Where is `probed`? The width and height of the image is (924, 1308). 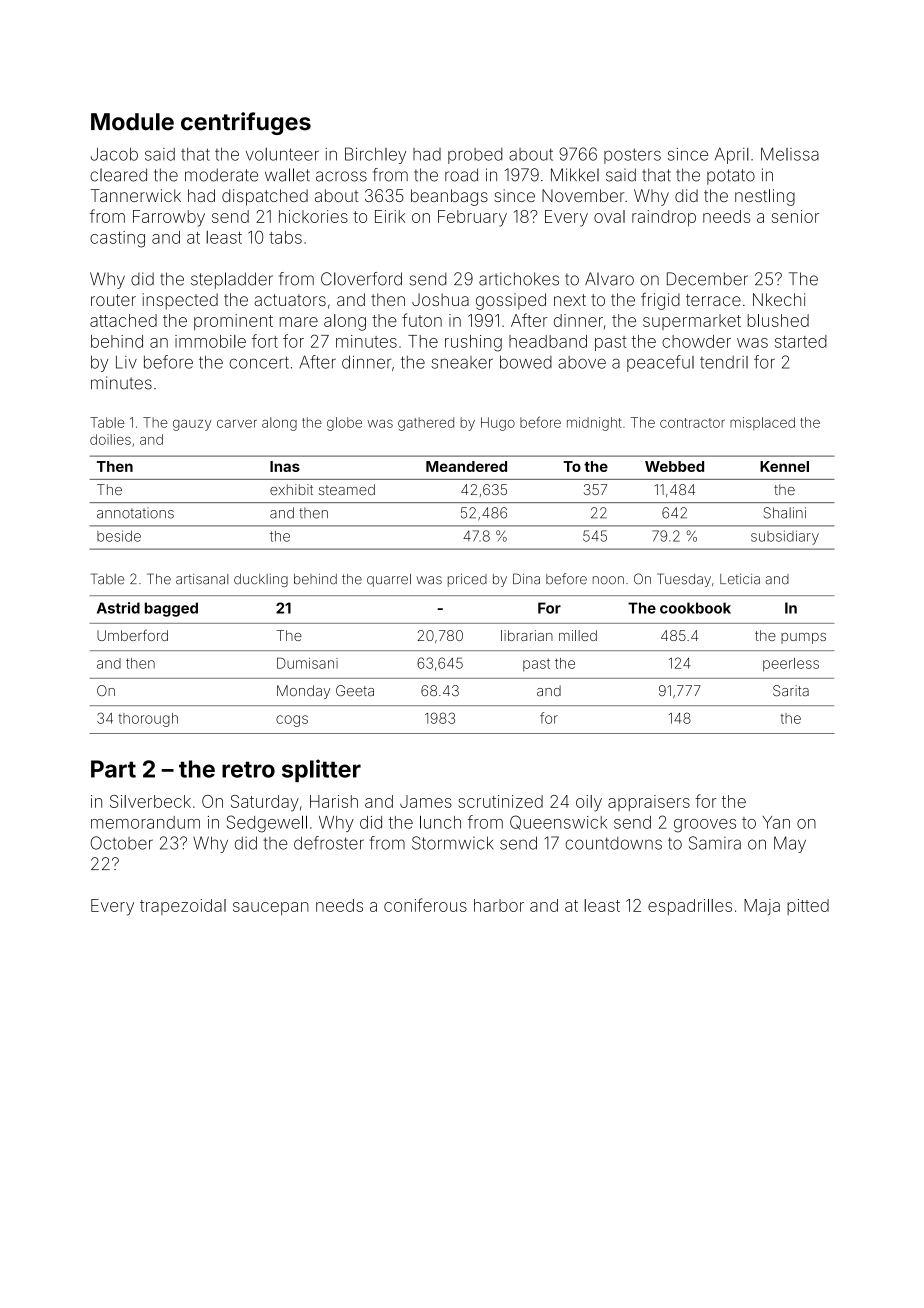
probed is located at coordinates (475, 156).
